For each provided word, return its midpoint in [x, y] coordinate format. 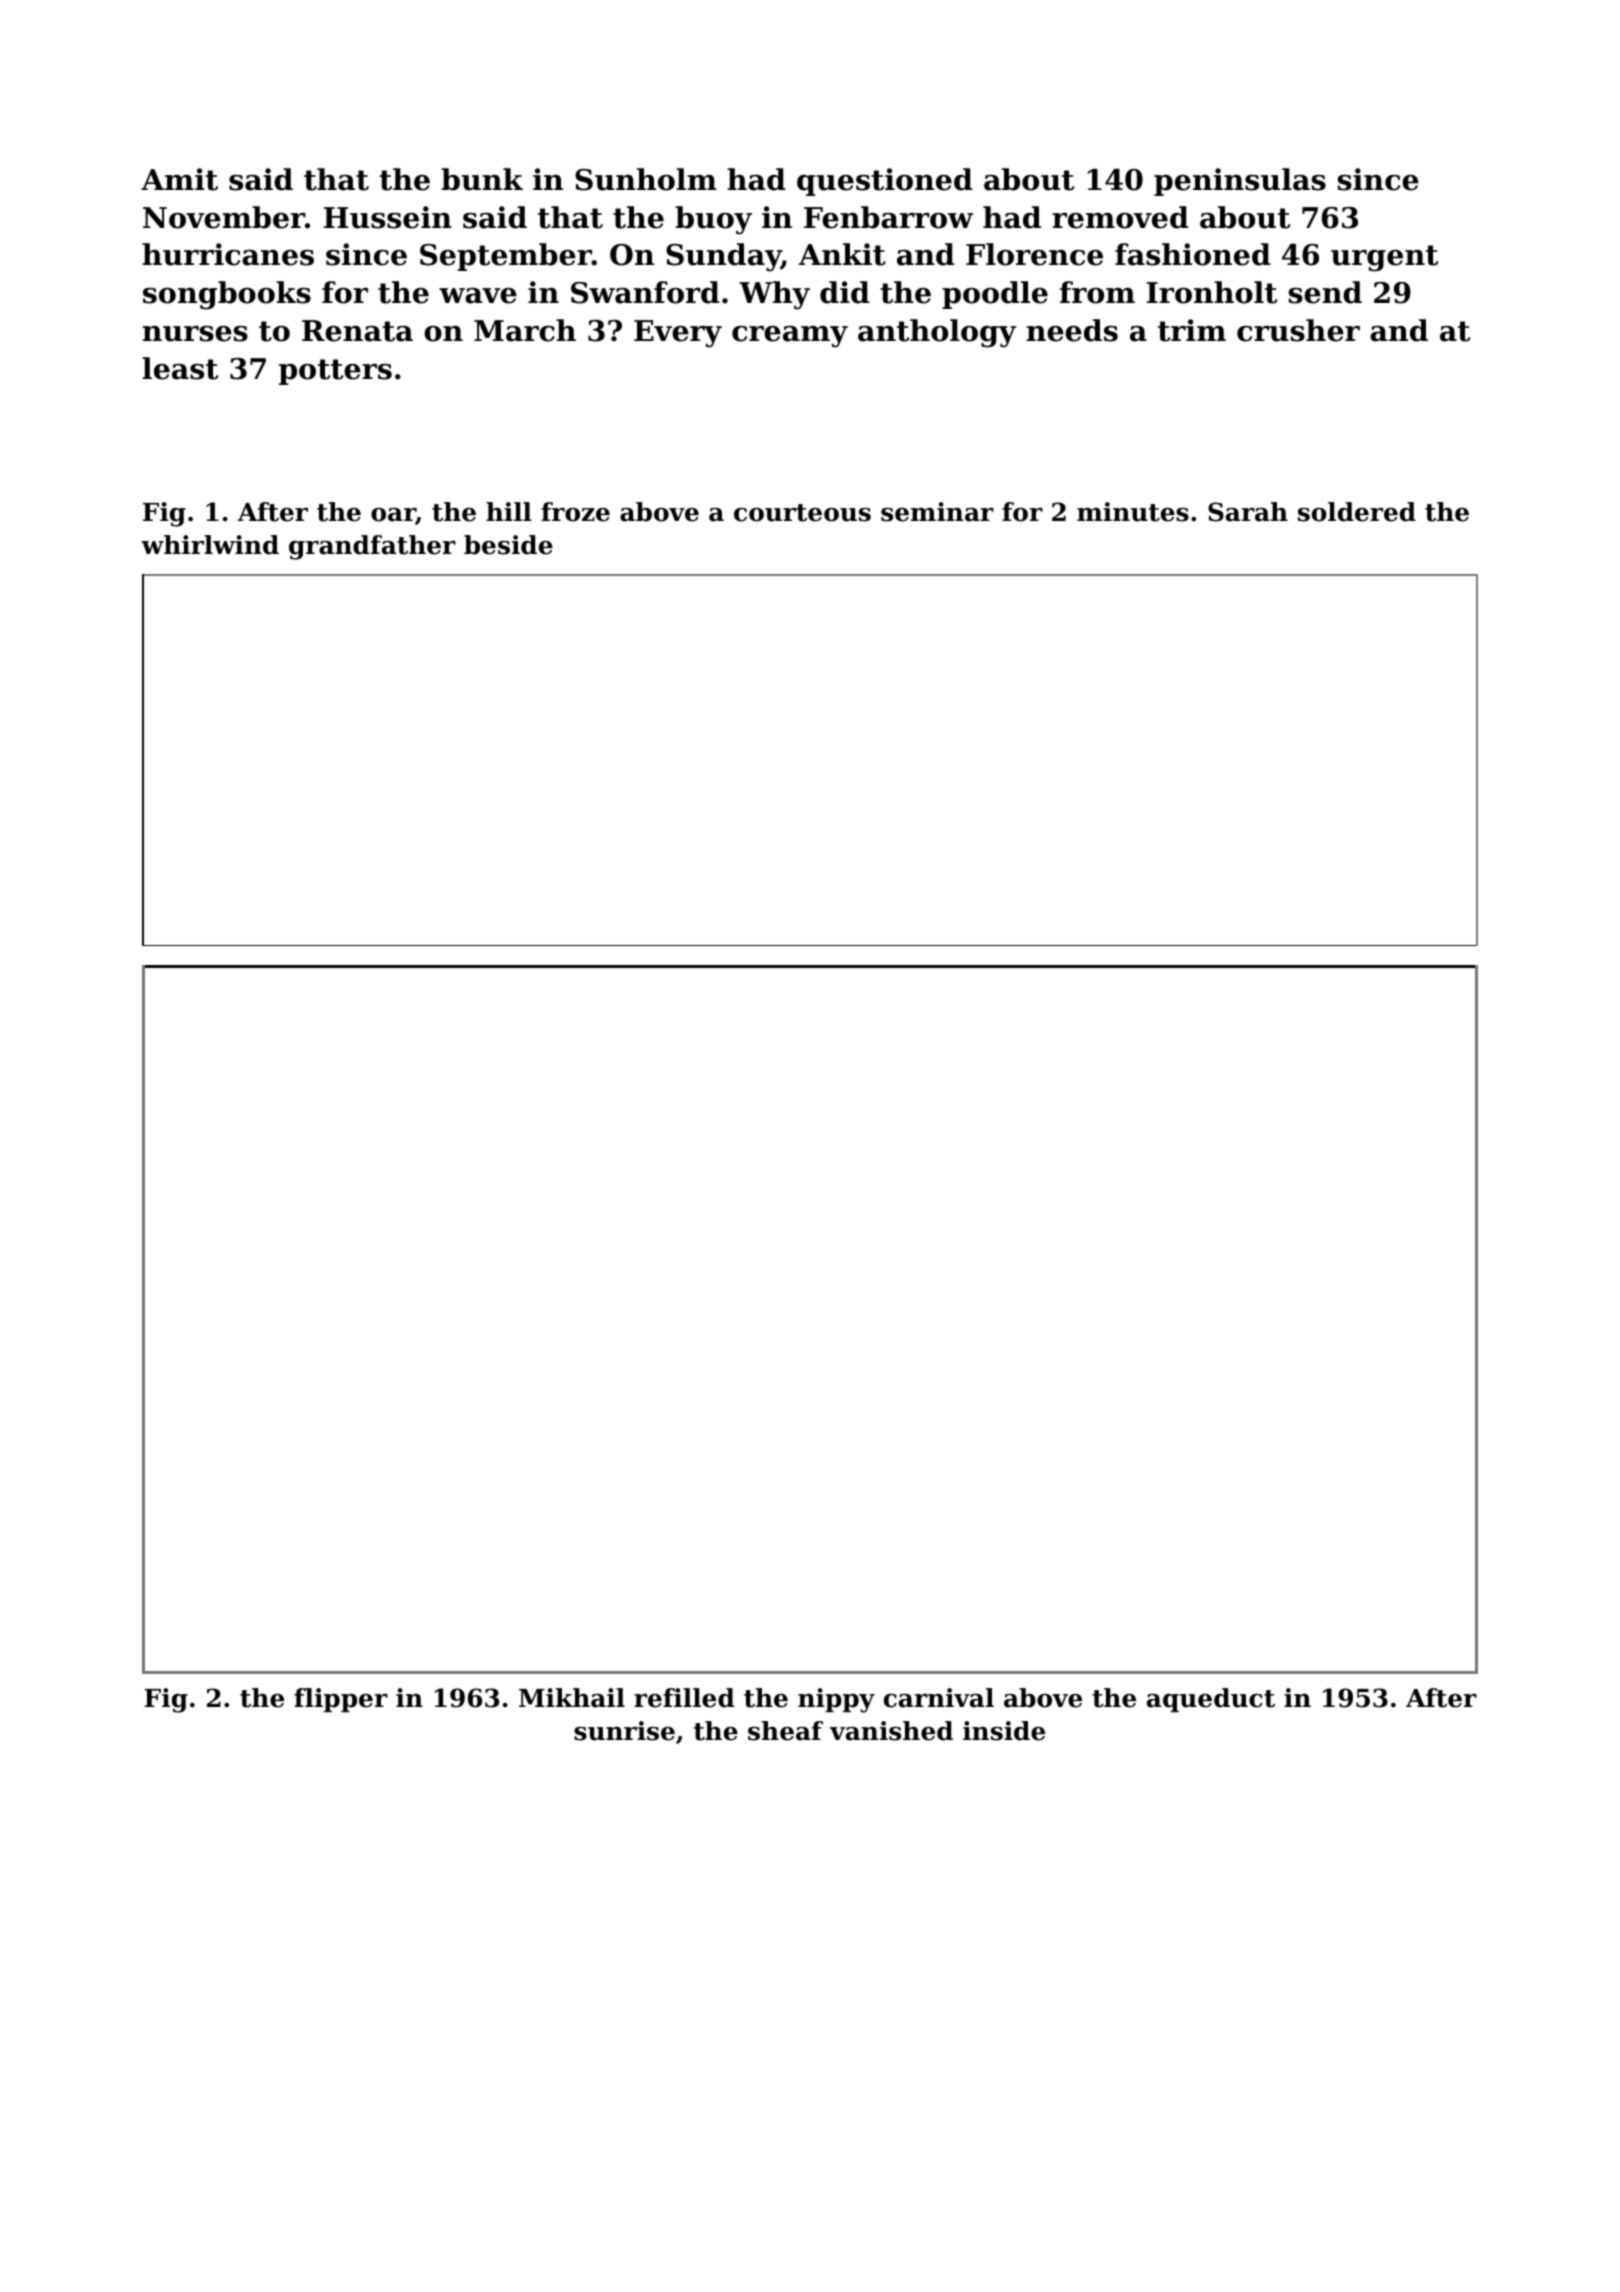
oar [393, 516]
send [1325, 292]
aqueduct [1211, 1700]
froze [575, 512]
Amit [179, 179]
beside [508, 545]
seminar [937, 512]
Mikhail [572, 1698]
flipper [341, 1700]
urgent [1384, 258]
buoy [713, 220]
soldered [1357, 512]
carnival [939, 1698]
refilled [684, 1698]
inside [1004, 1731]
